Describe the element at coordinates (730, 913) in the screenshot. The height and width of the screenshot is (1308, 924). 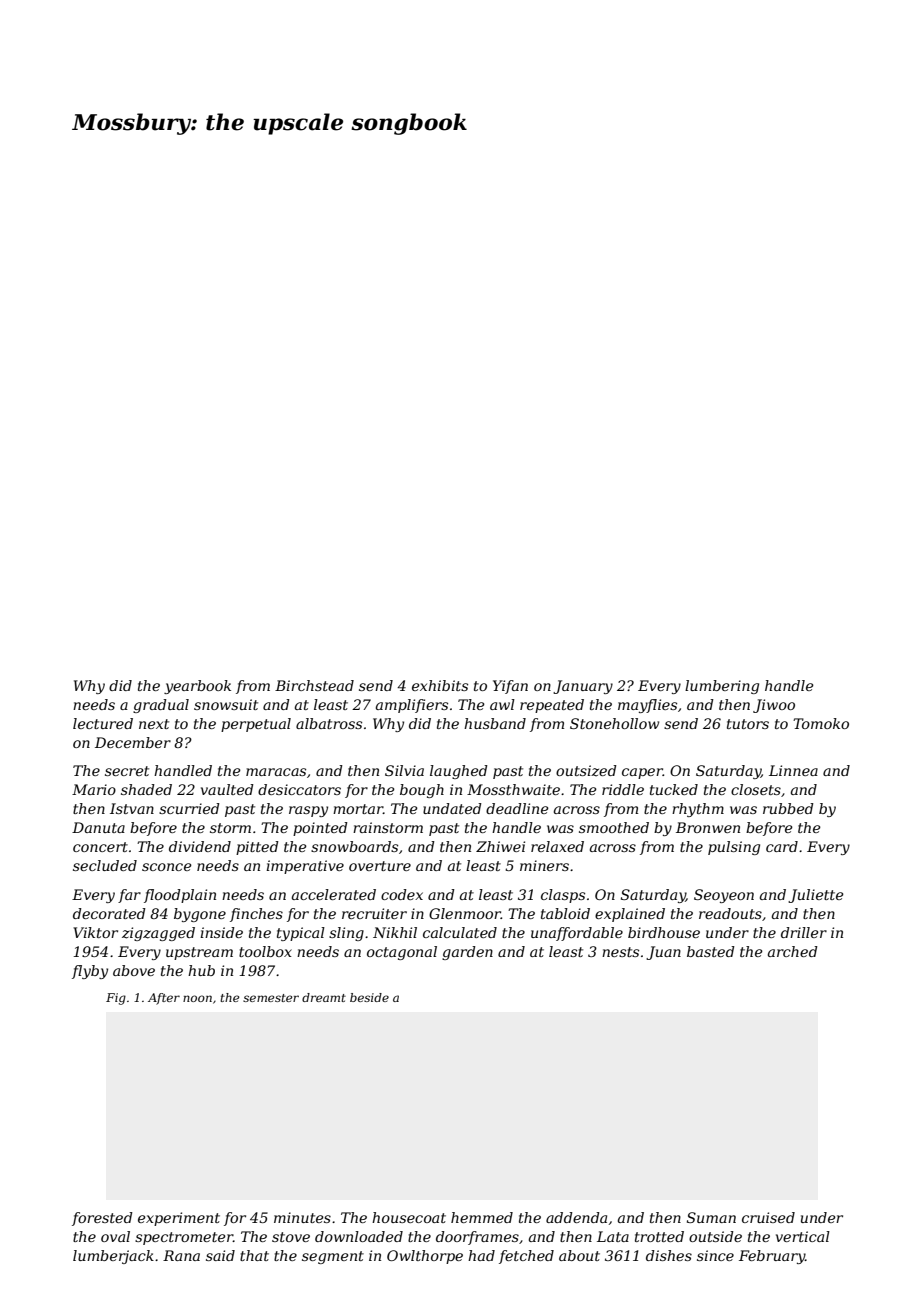
I see `readouts` at that location.
